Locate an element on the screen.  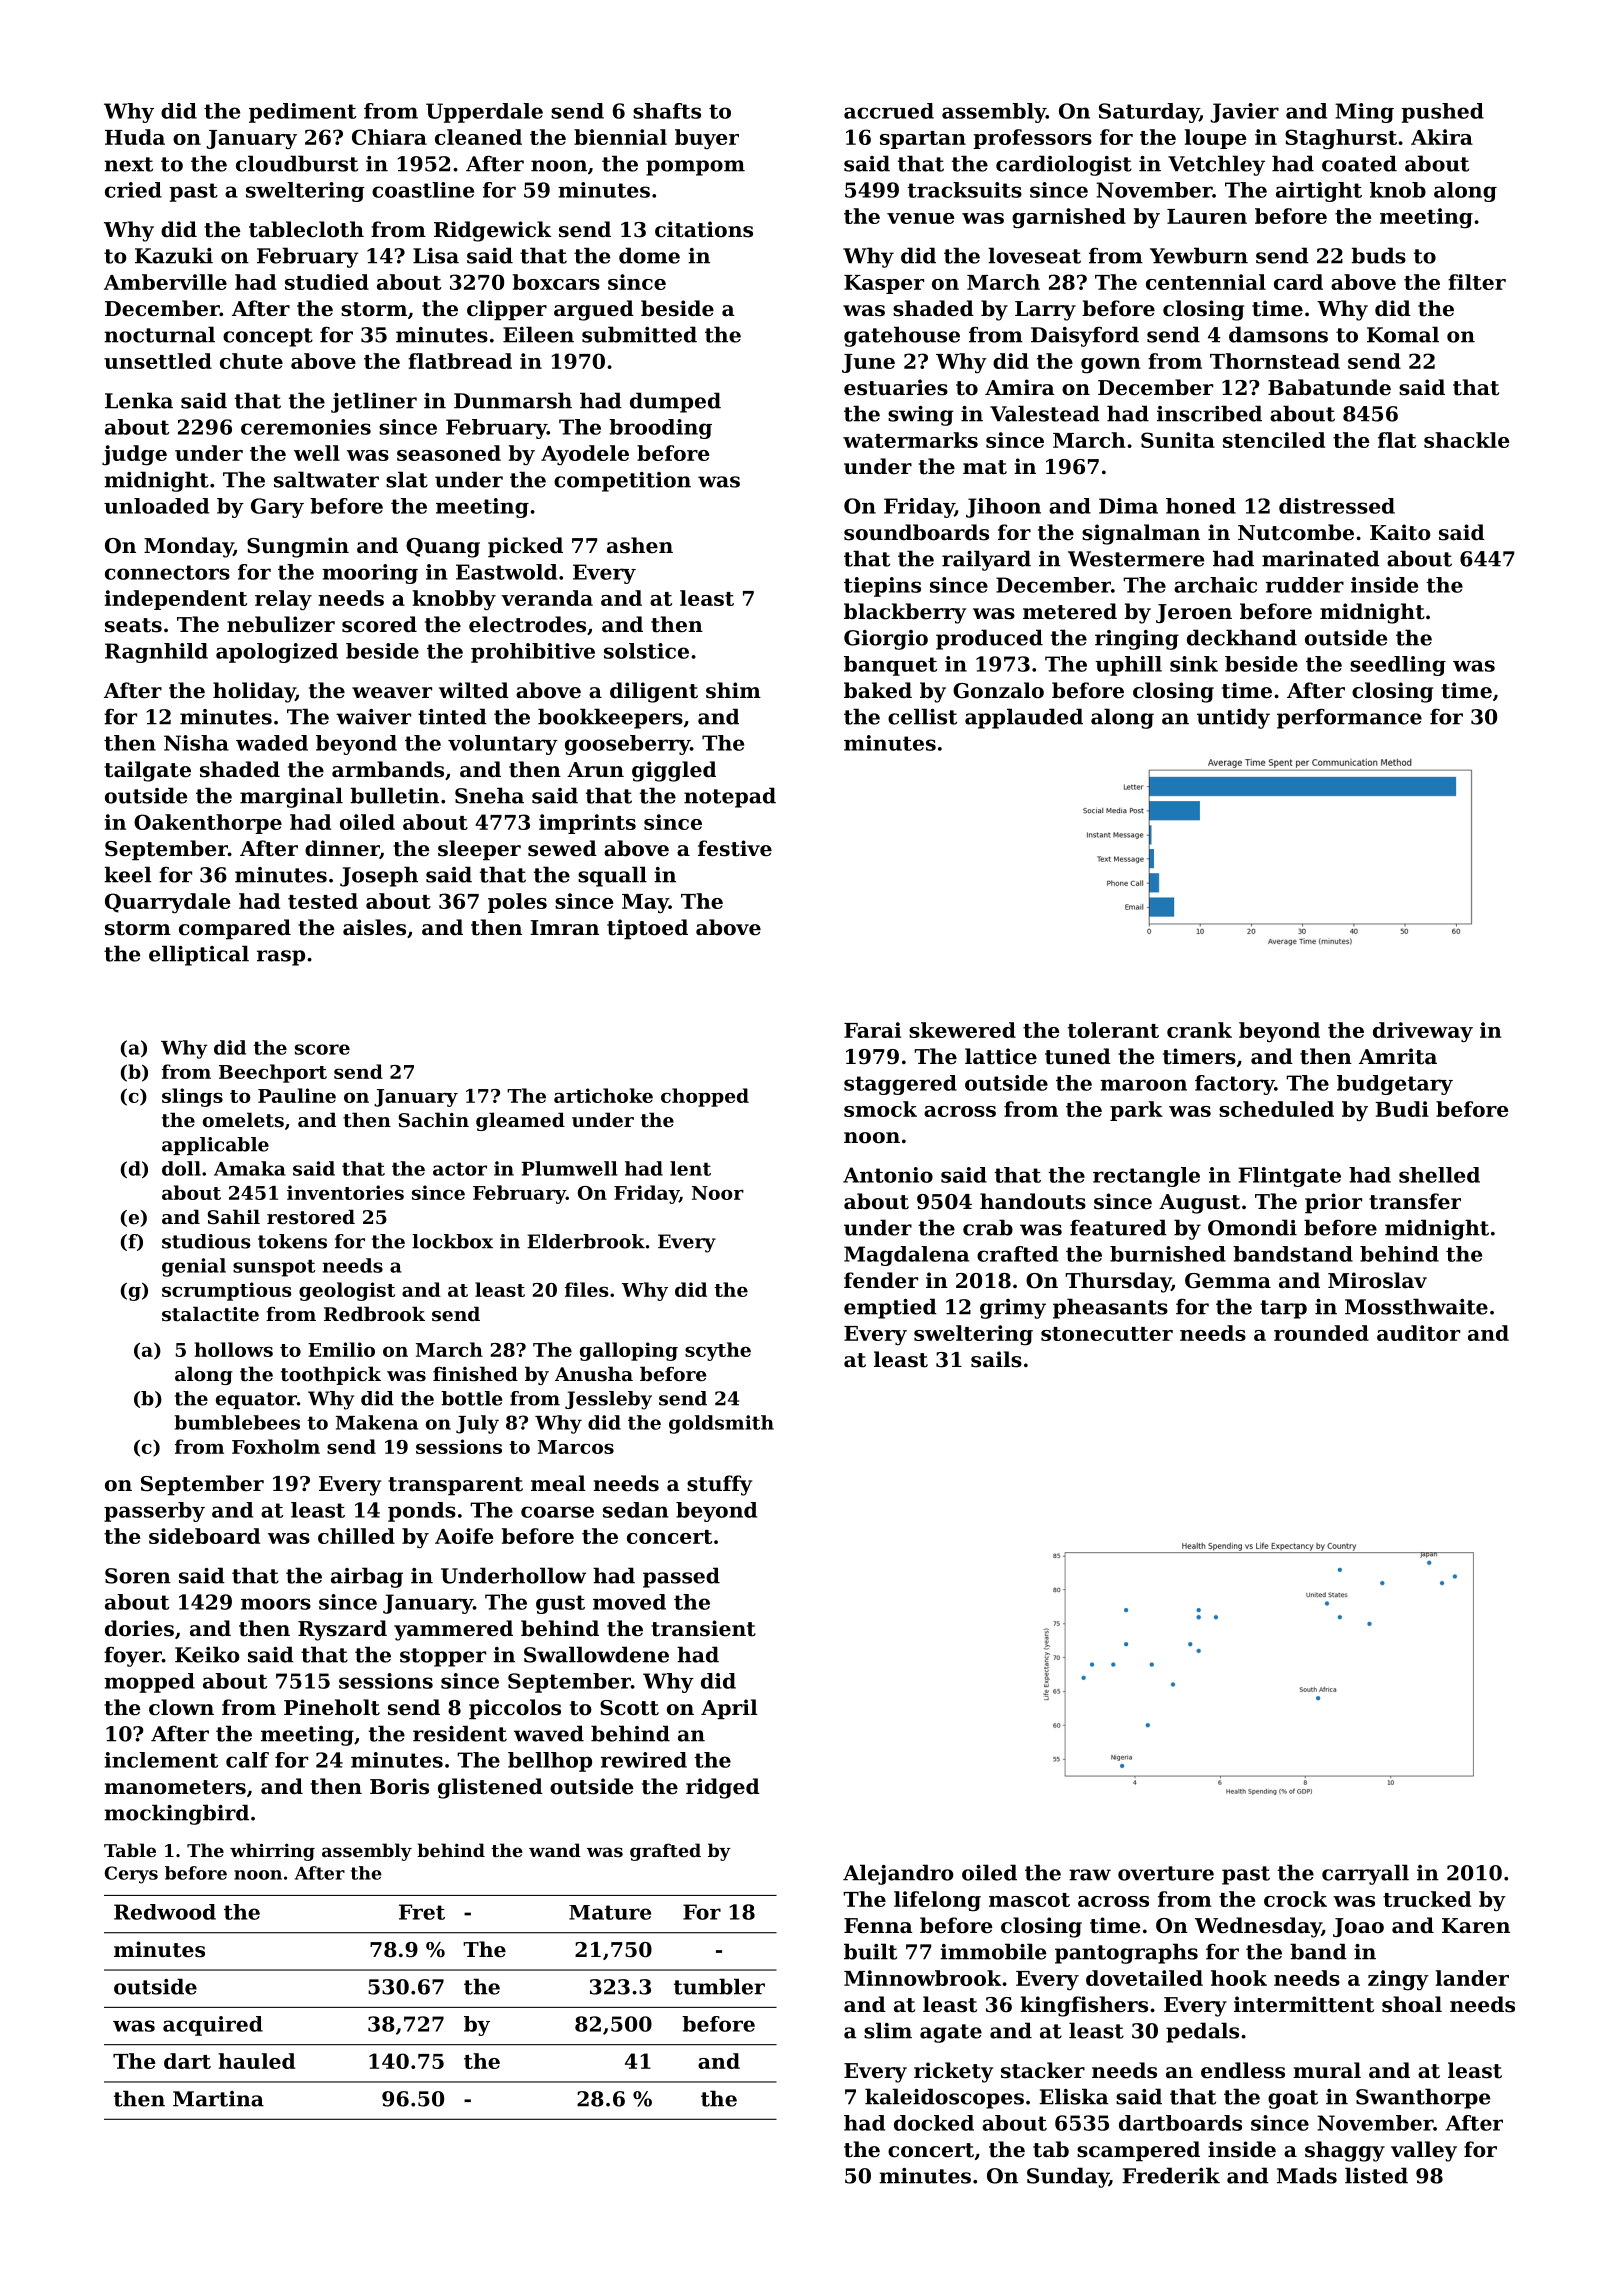
pediment is located at coordinates (302, 113).
